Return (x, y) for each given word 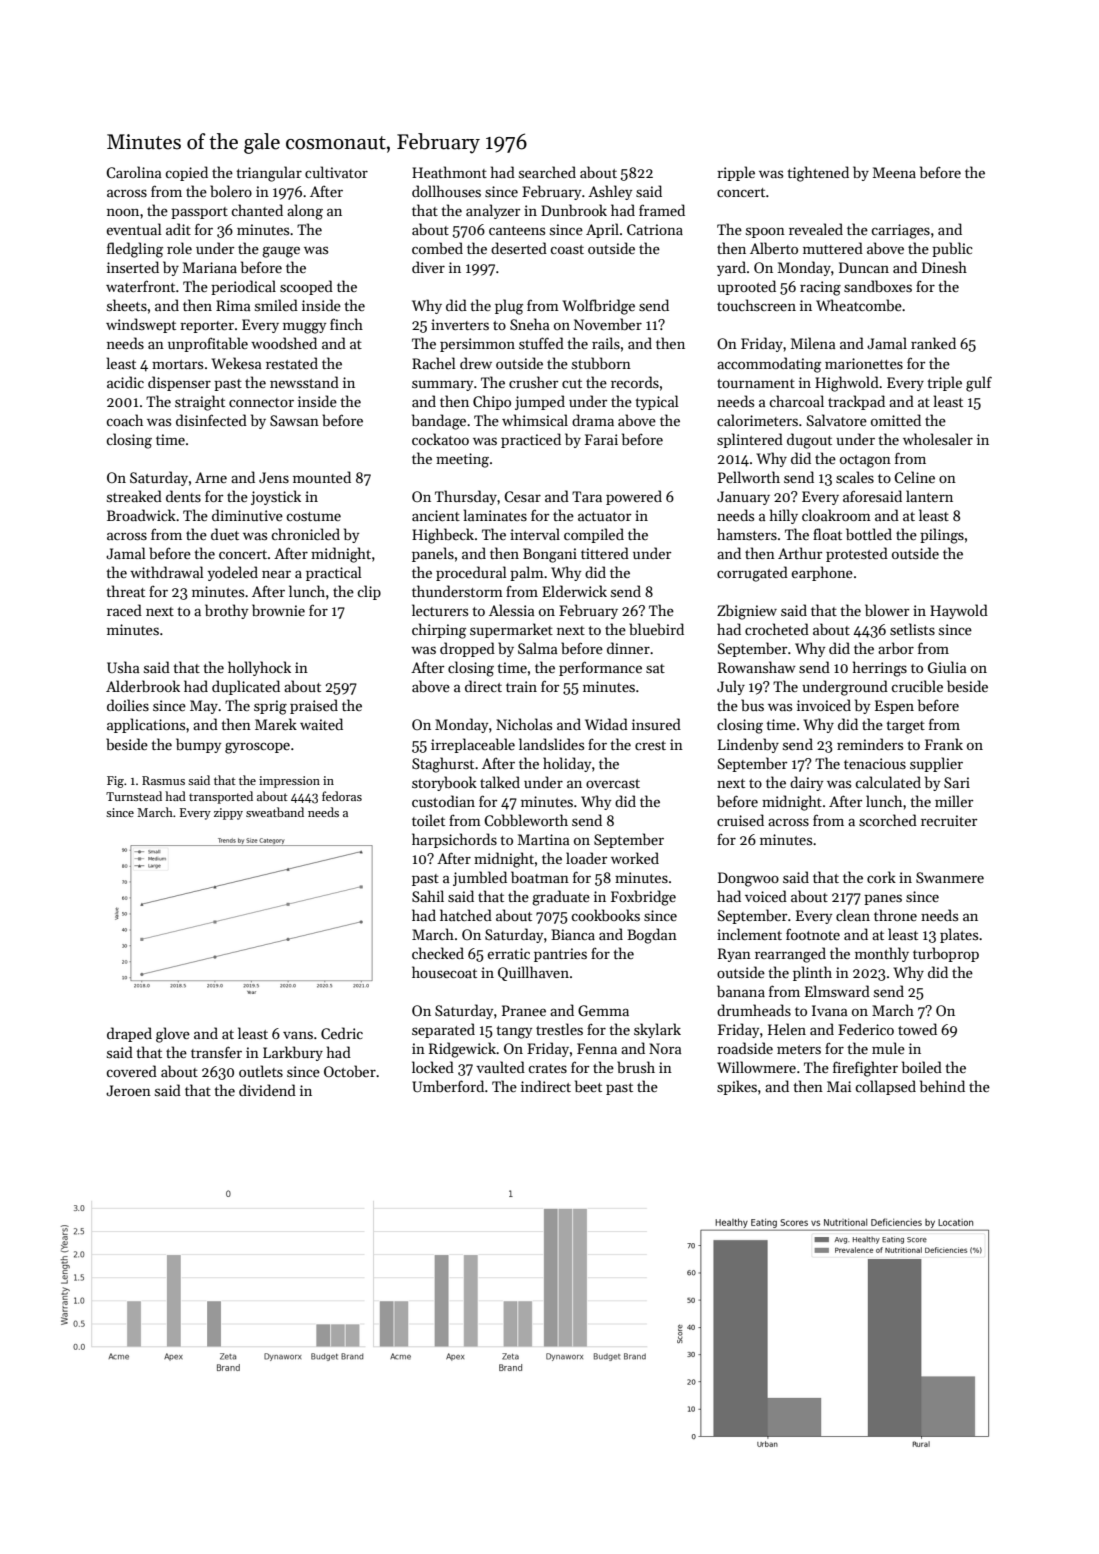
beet (588, 1086)
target (906, 727)
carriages (901, 231)
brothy (226, 611)
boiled (922, 1067)
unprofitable (208, 344)
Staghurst (443, 765)
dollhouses (446, 191)
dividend (267, 1090)
